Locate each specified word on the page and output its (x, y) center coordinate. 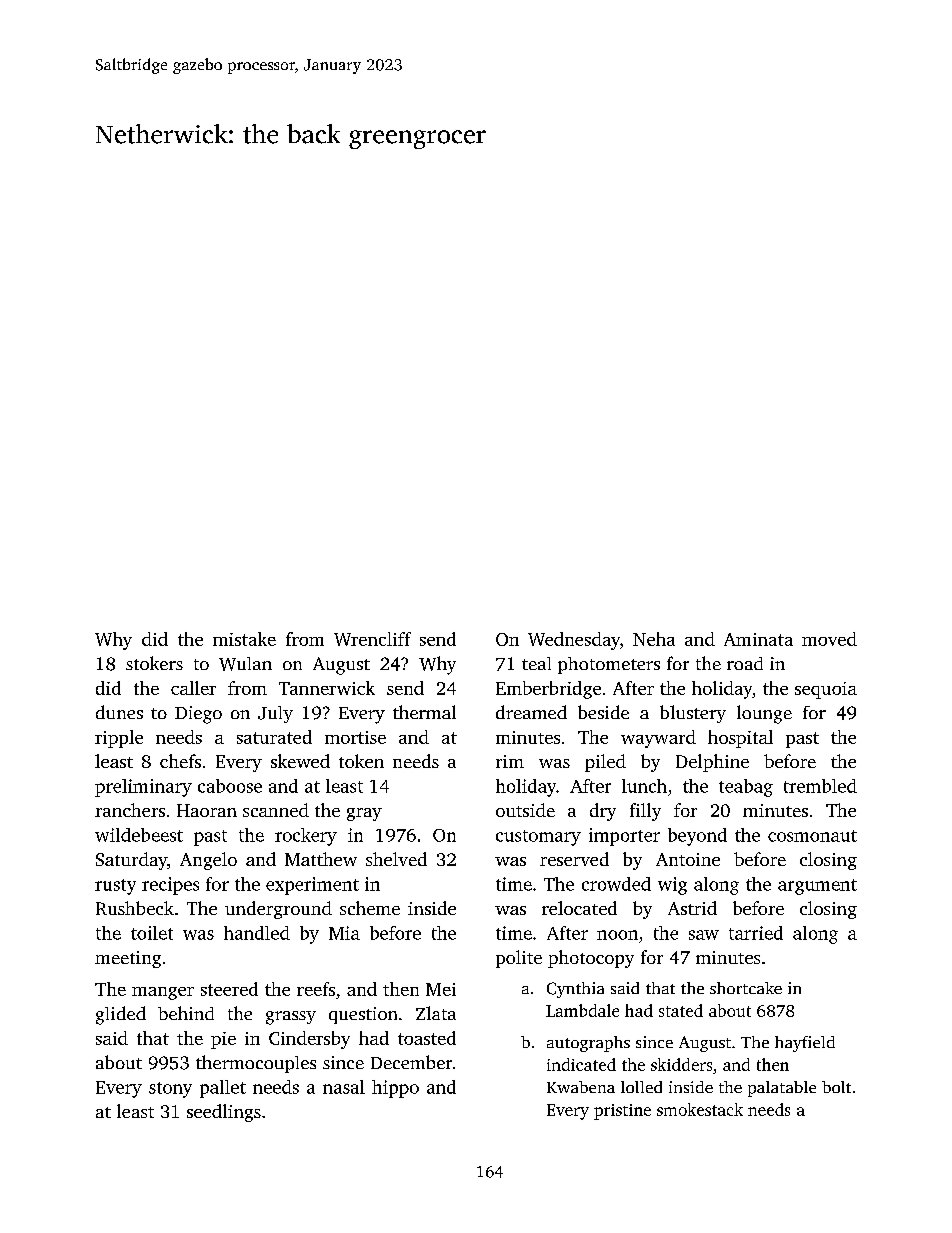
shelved (396, 859)
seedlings (224, 1113)
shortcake (746, 988)
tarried (756, 933)
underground (278, 910)
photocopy (591, 959)
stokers (154, 663)
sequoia (826, 690)
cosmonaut (812, 836)
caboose (230, 786)
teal (536, 663)
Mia (344, 933)
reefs (316, 989)
